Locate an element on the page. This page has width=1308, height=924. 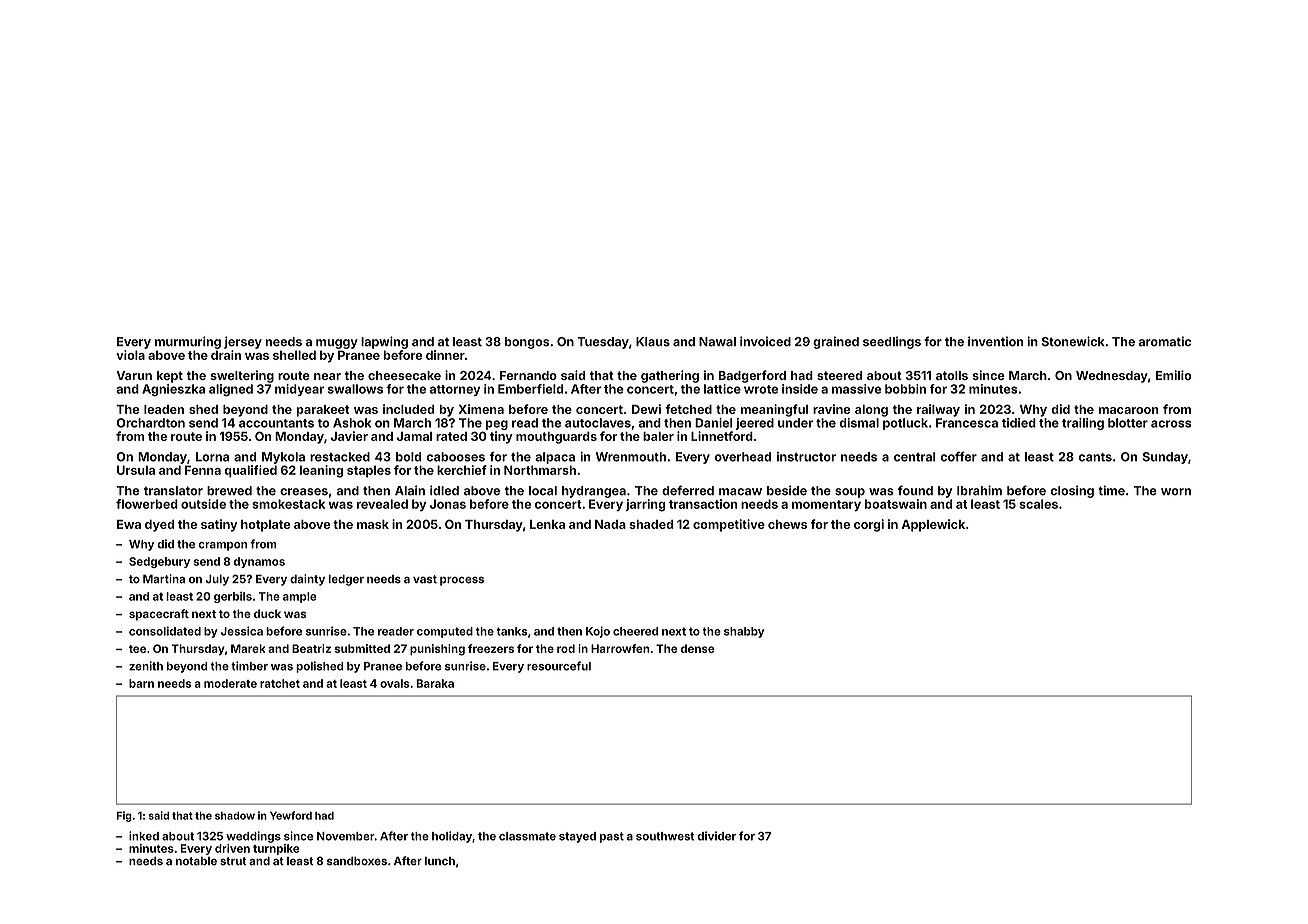
sandboxes is located at coordinates (357, 861).
